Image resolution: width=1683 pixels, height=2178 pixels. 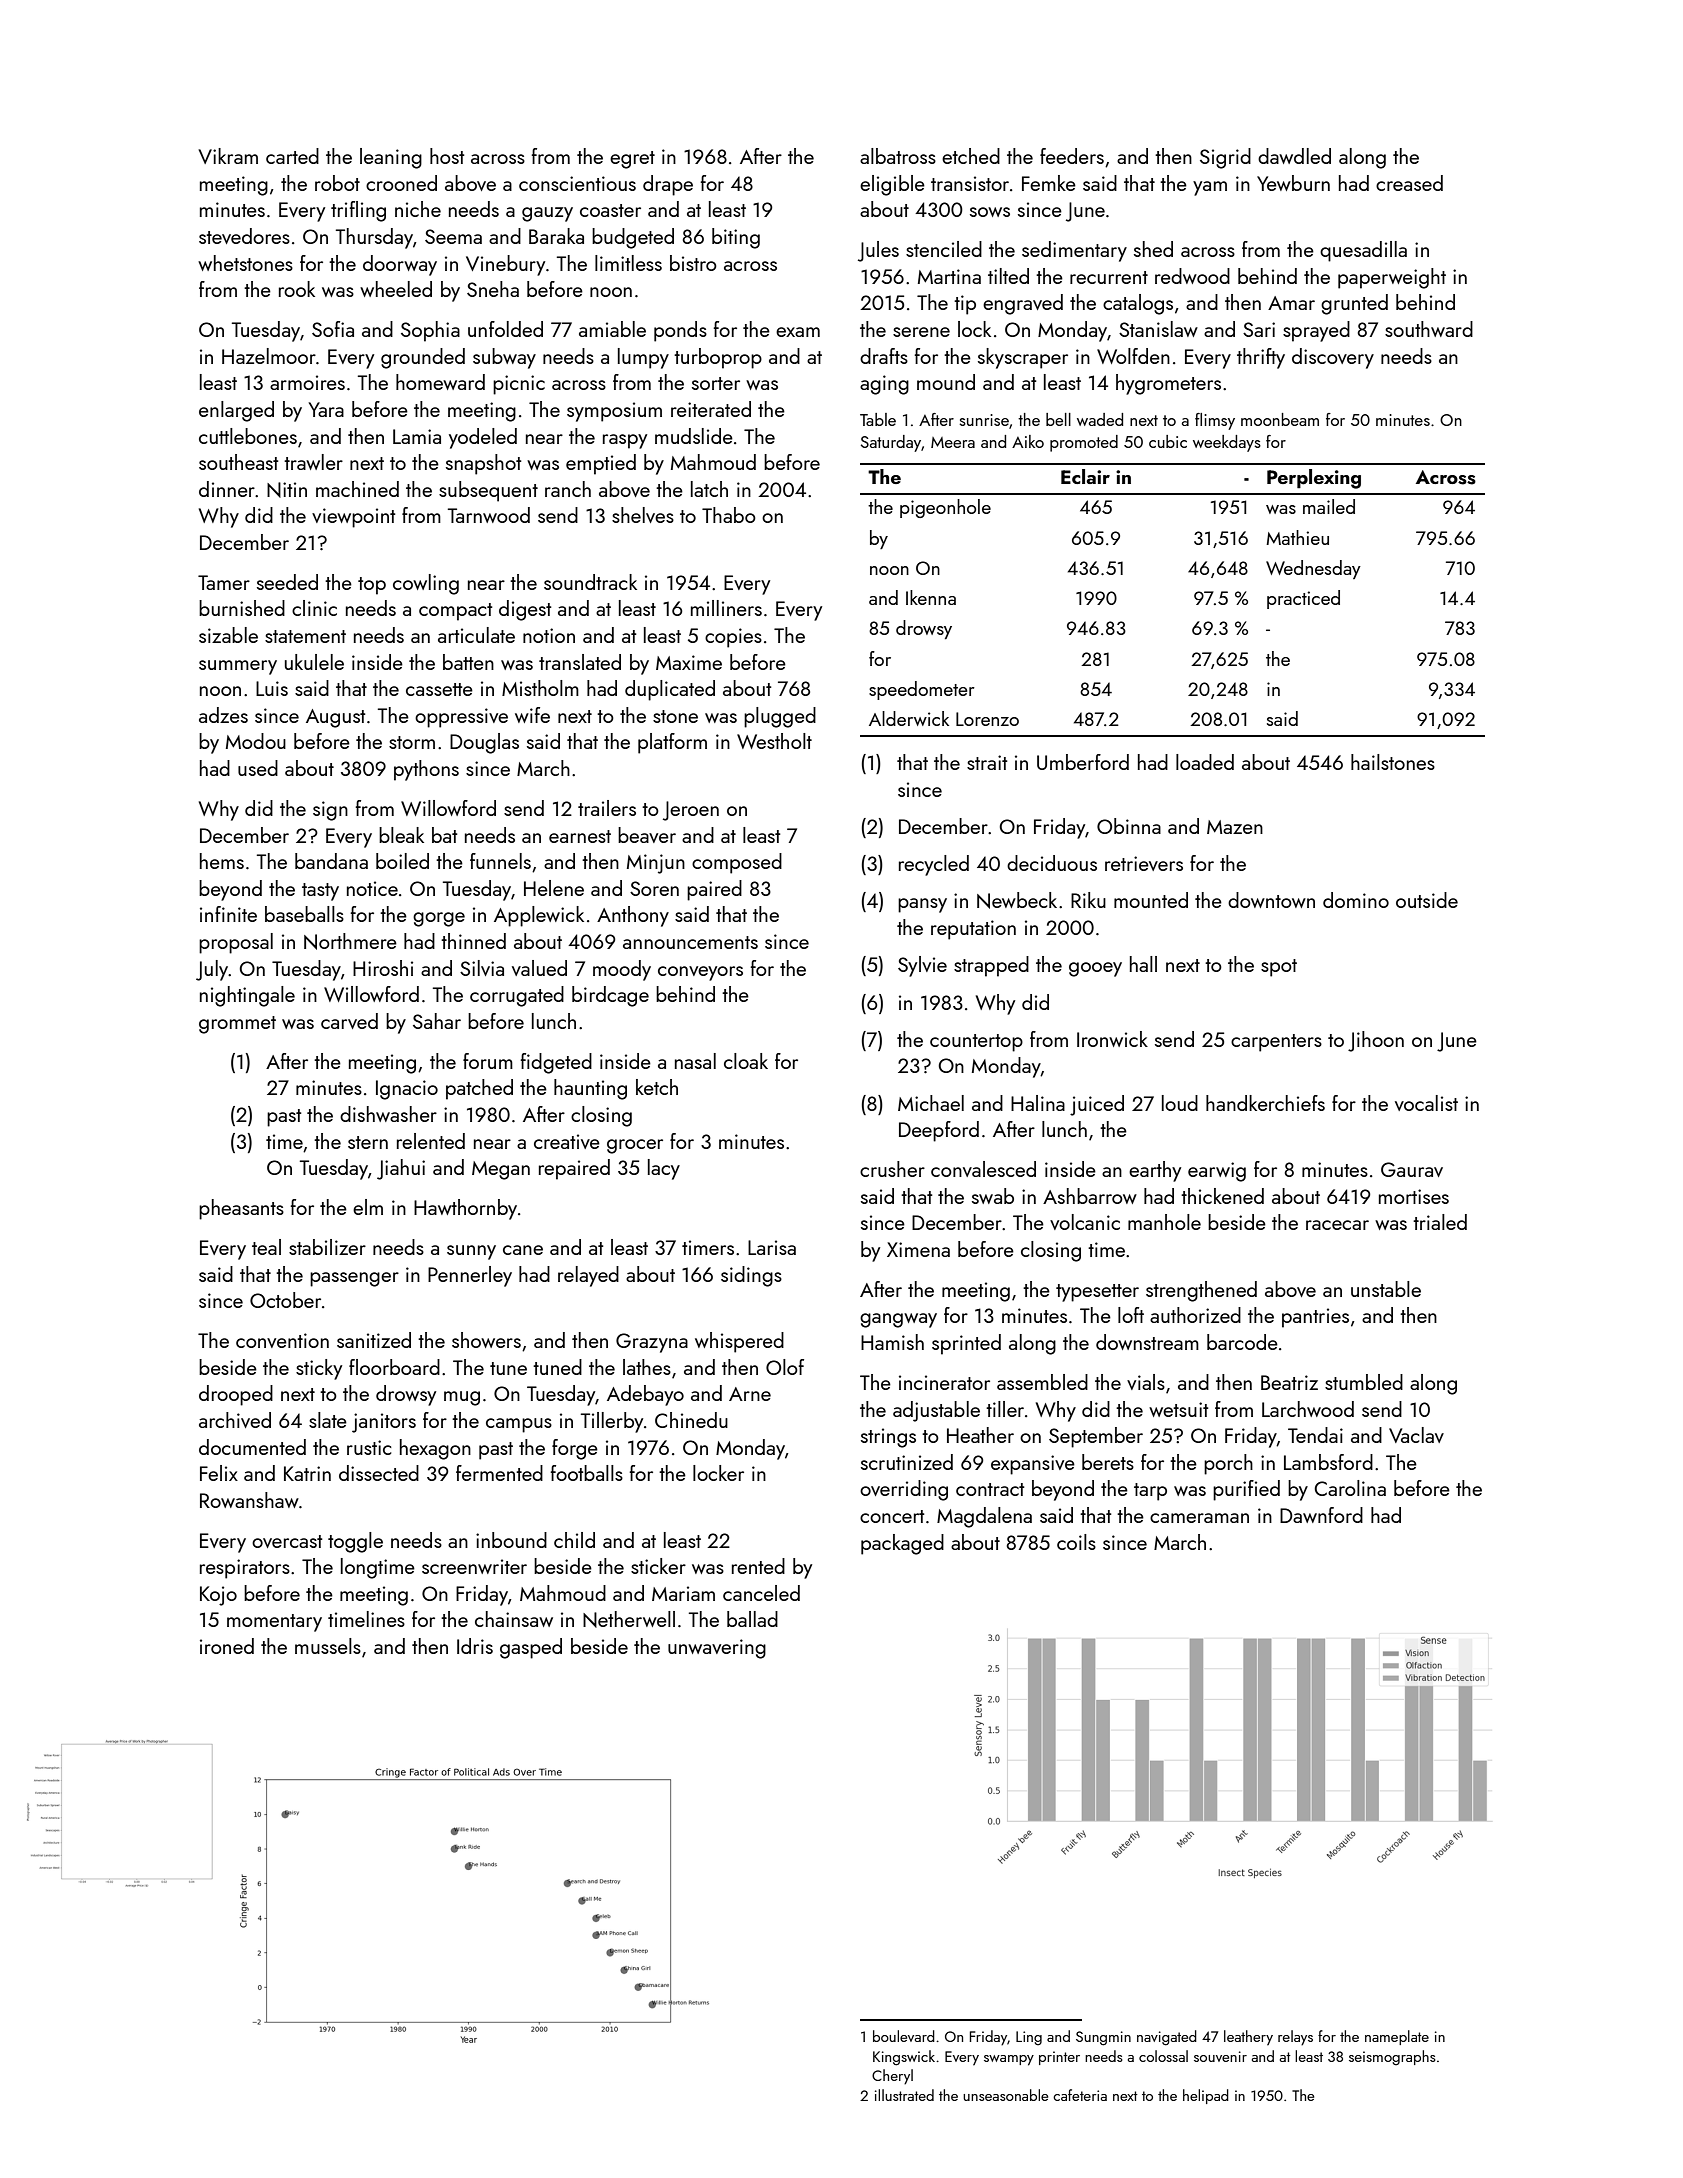 What do you see at coordinates (237, 1025) in the page?
I see `grommet` at bounding box center [237, 1025].
